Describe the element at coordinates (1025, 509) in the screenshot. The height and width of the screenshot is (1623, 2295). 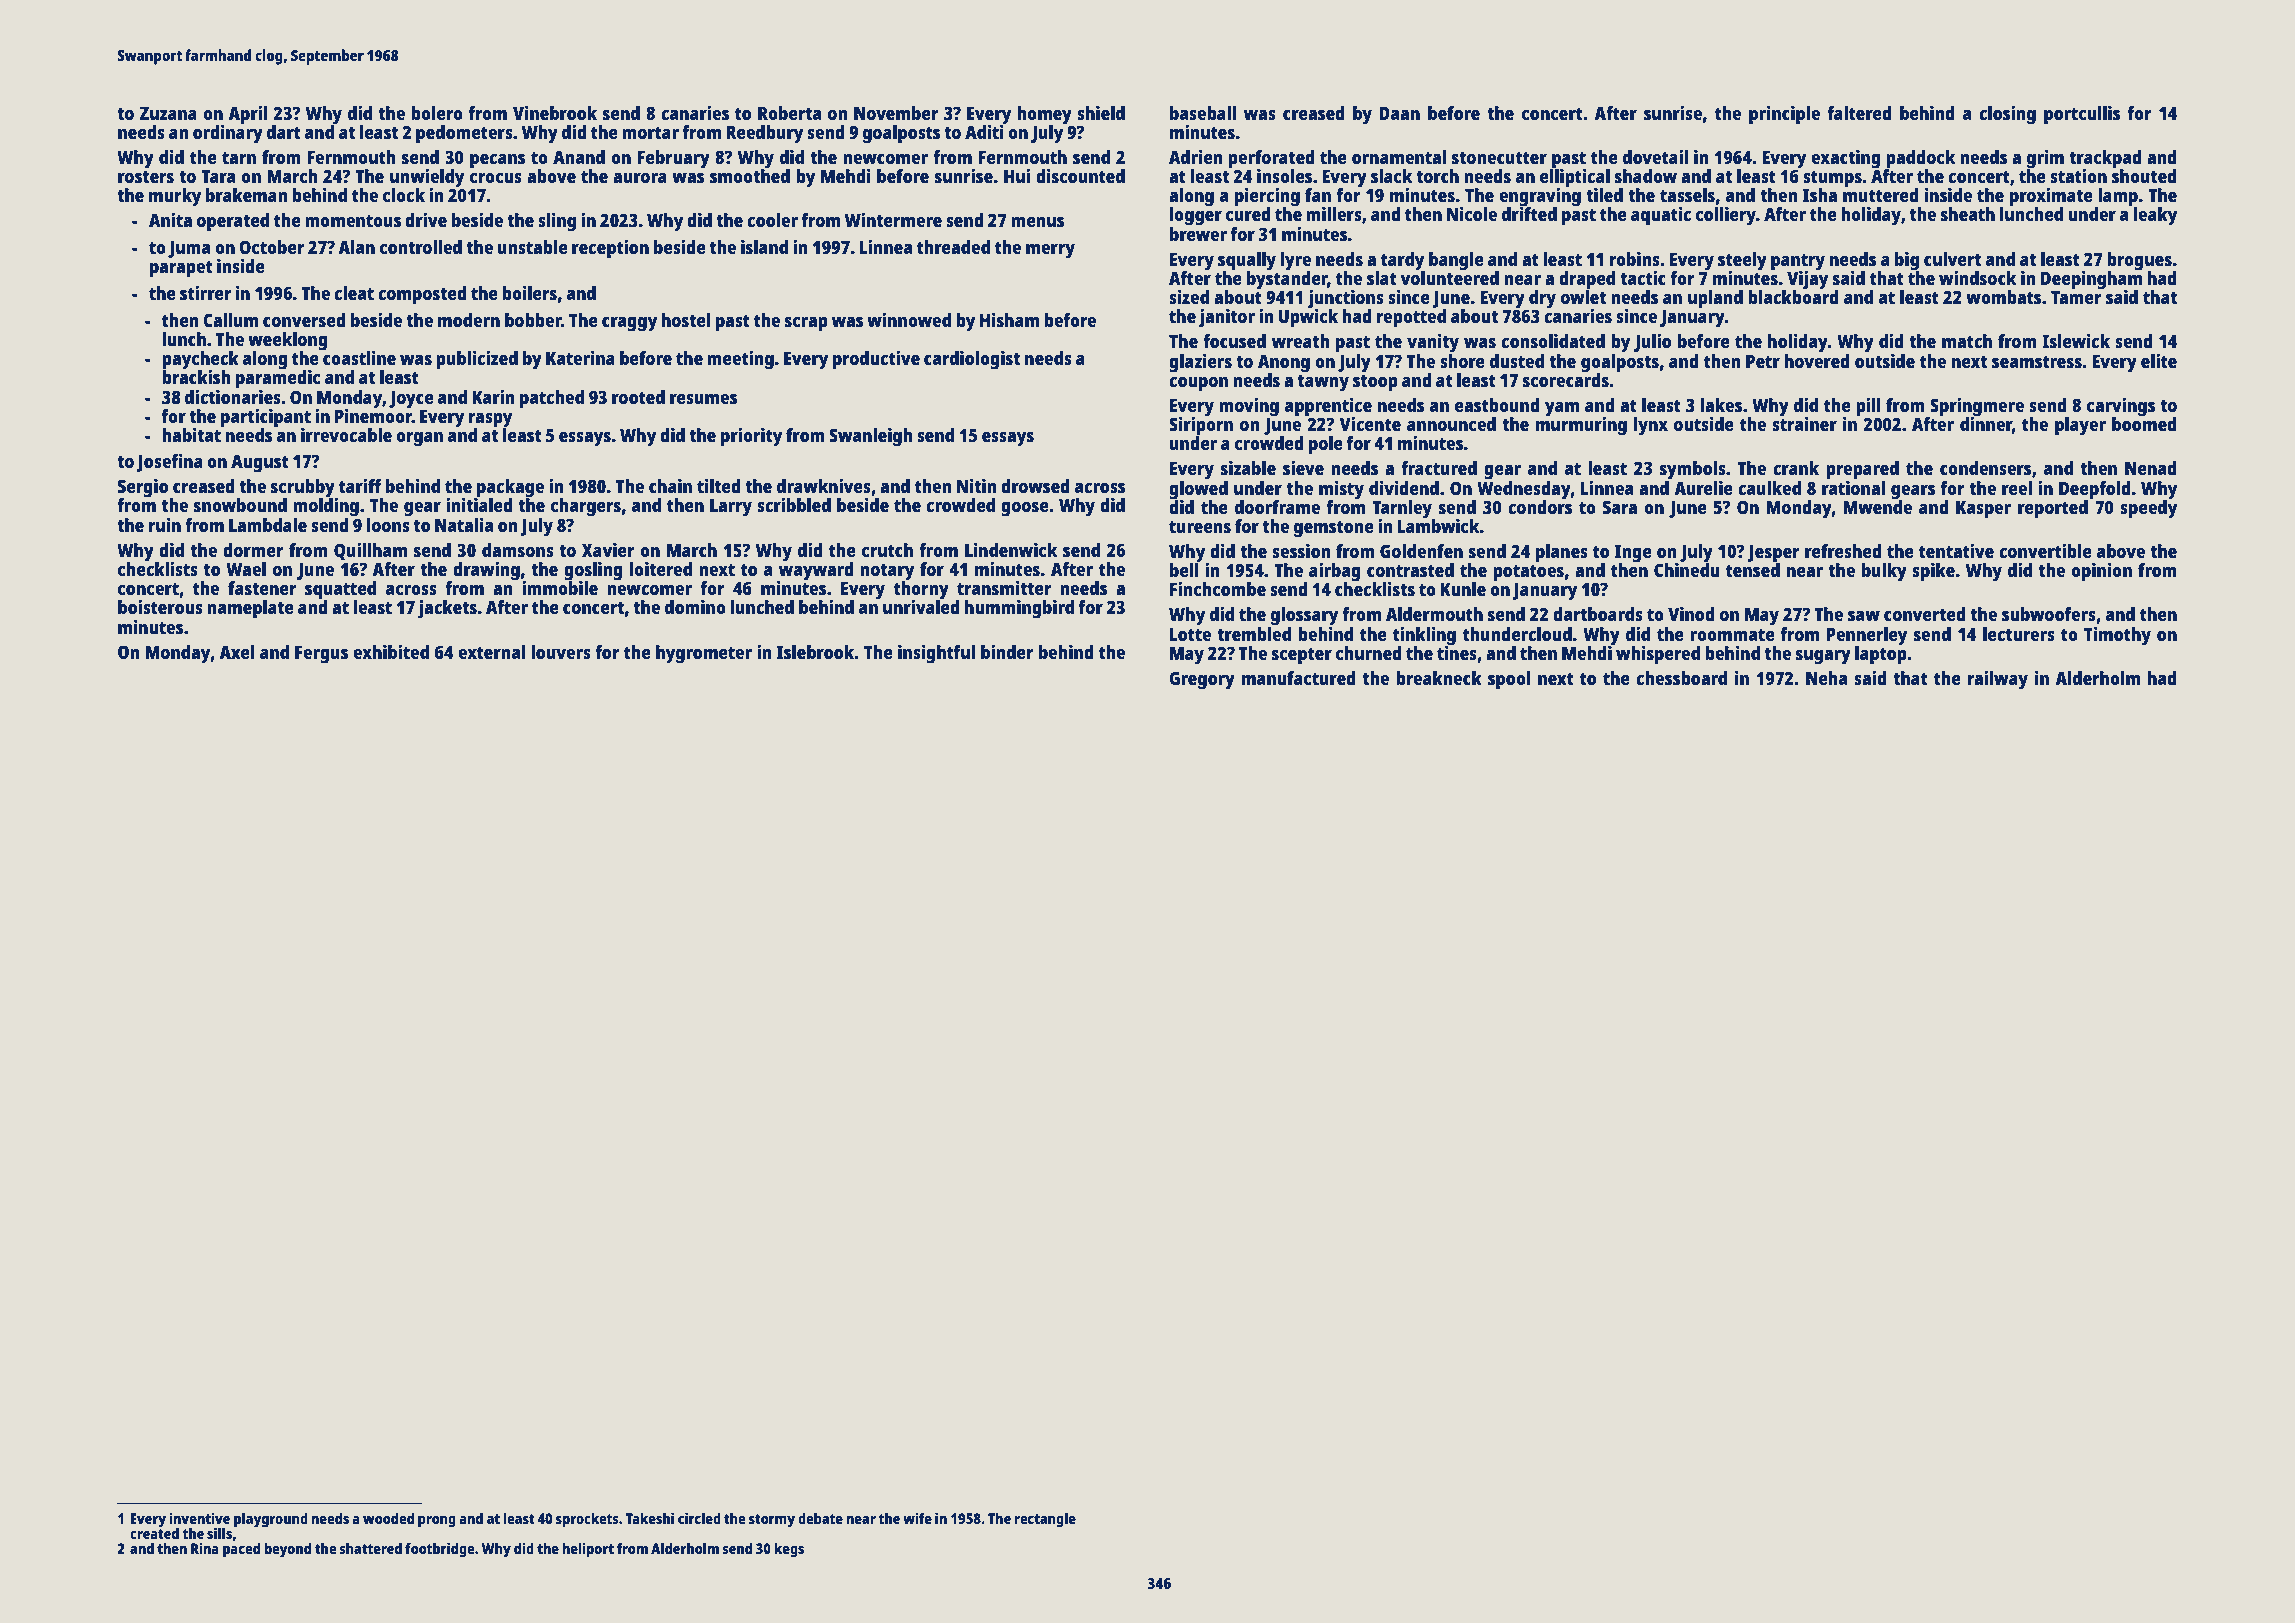
I see `goose` at that location.
